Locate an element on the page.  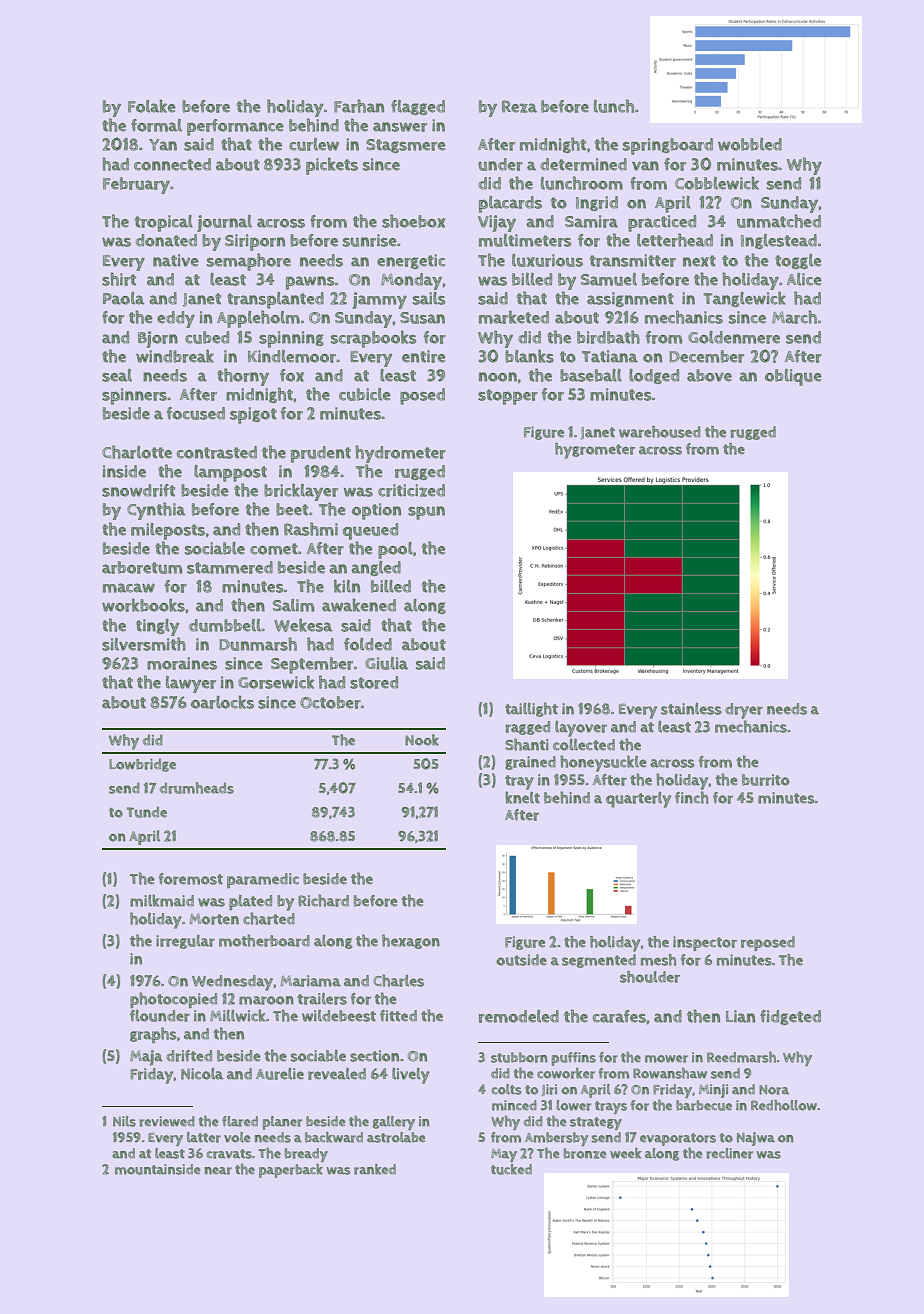
near is located at coordinates (218, 1171).
